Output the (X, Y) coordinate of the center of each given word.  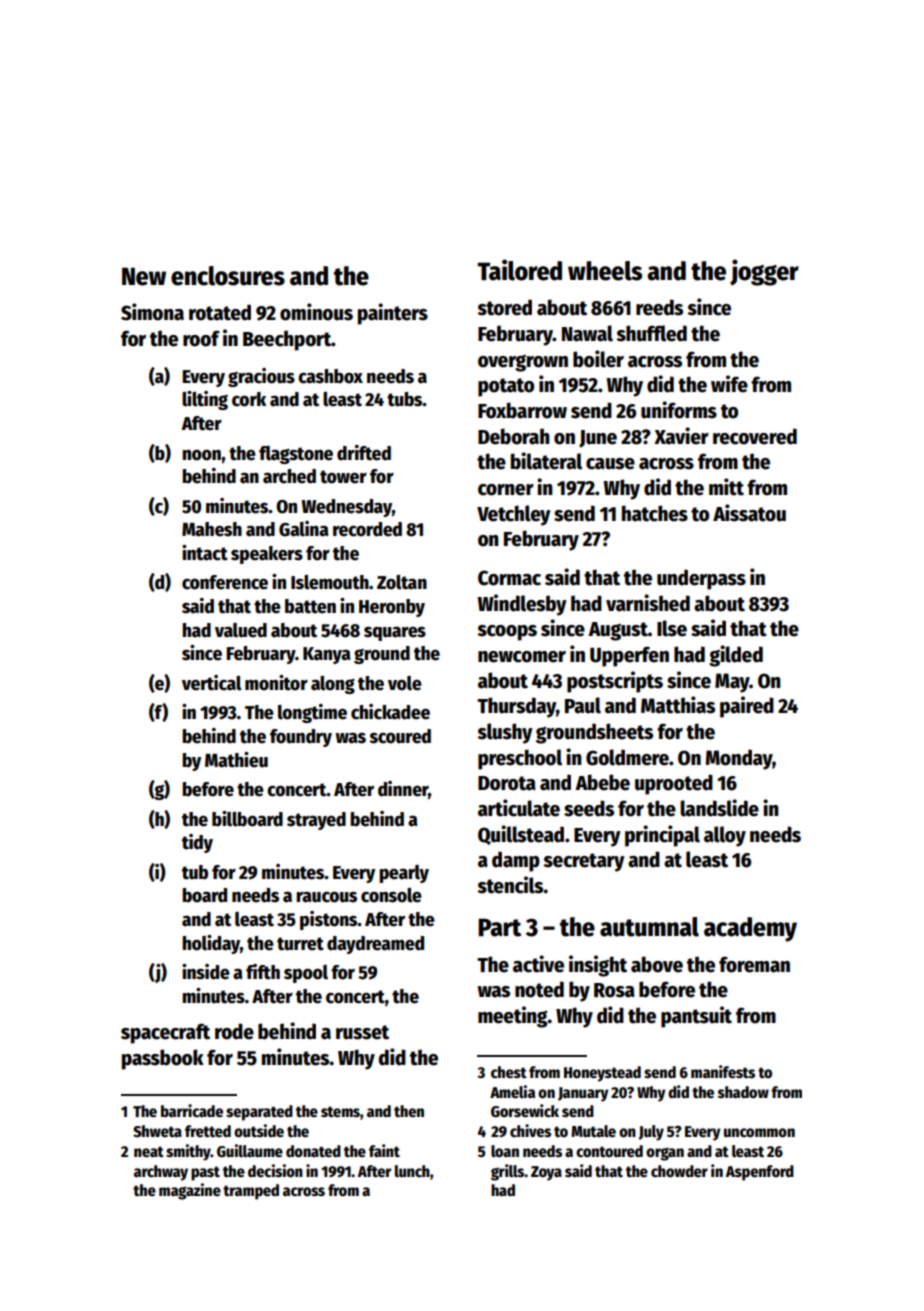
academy (750, 929)
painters (393, 314)
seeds (589, 808)
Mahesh (212, 529)
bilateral (546, 461)
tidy (197, 843)
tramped (251, 1192)
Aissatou (749, 513)
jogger (764, 272)
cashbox (330, 376)
